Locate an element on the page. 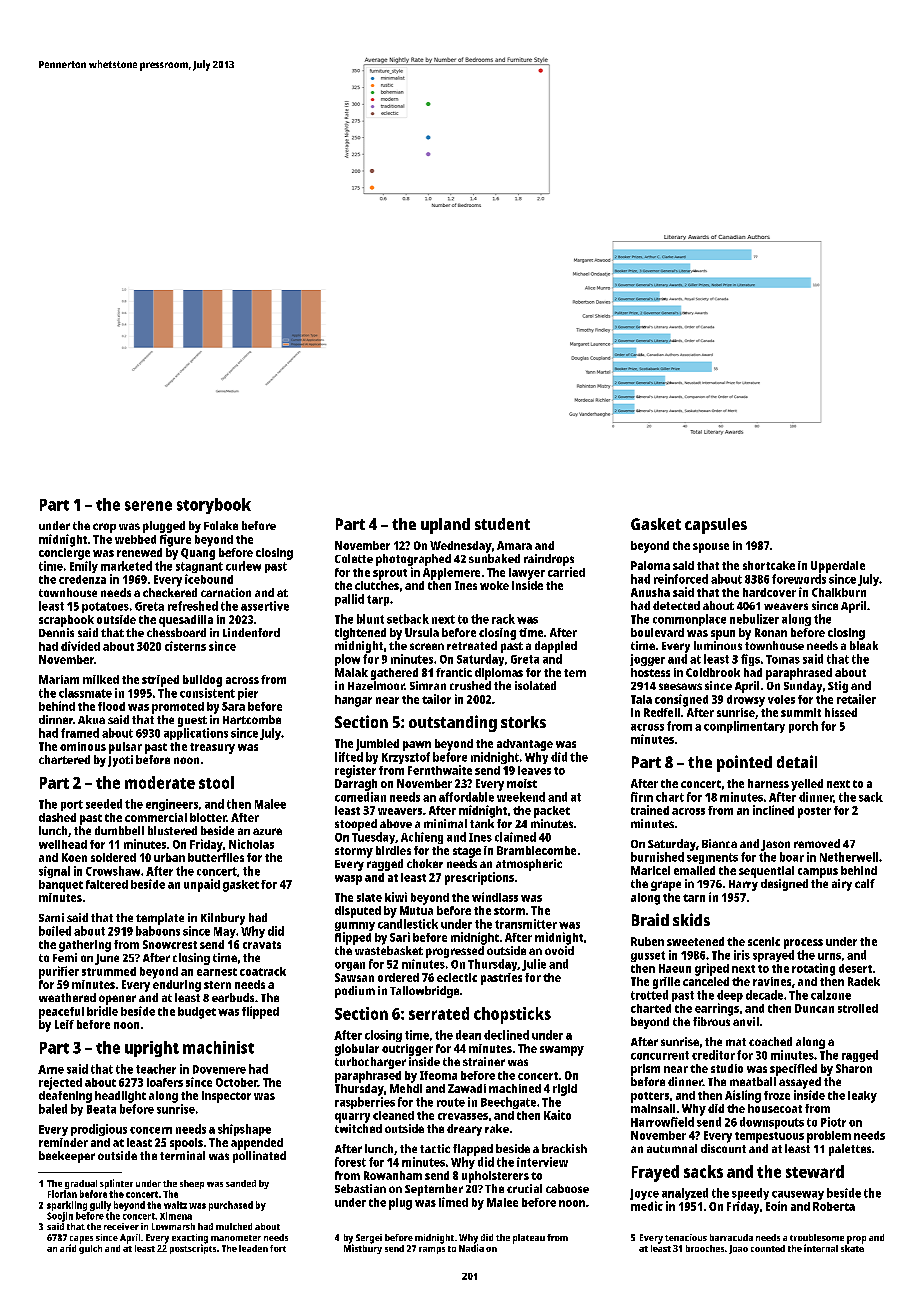 The width and height of the document is (924, 1308). spouse is located at coordinates (711, 548).
